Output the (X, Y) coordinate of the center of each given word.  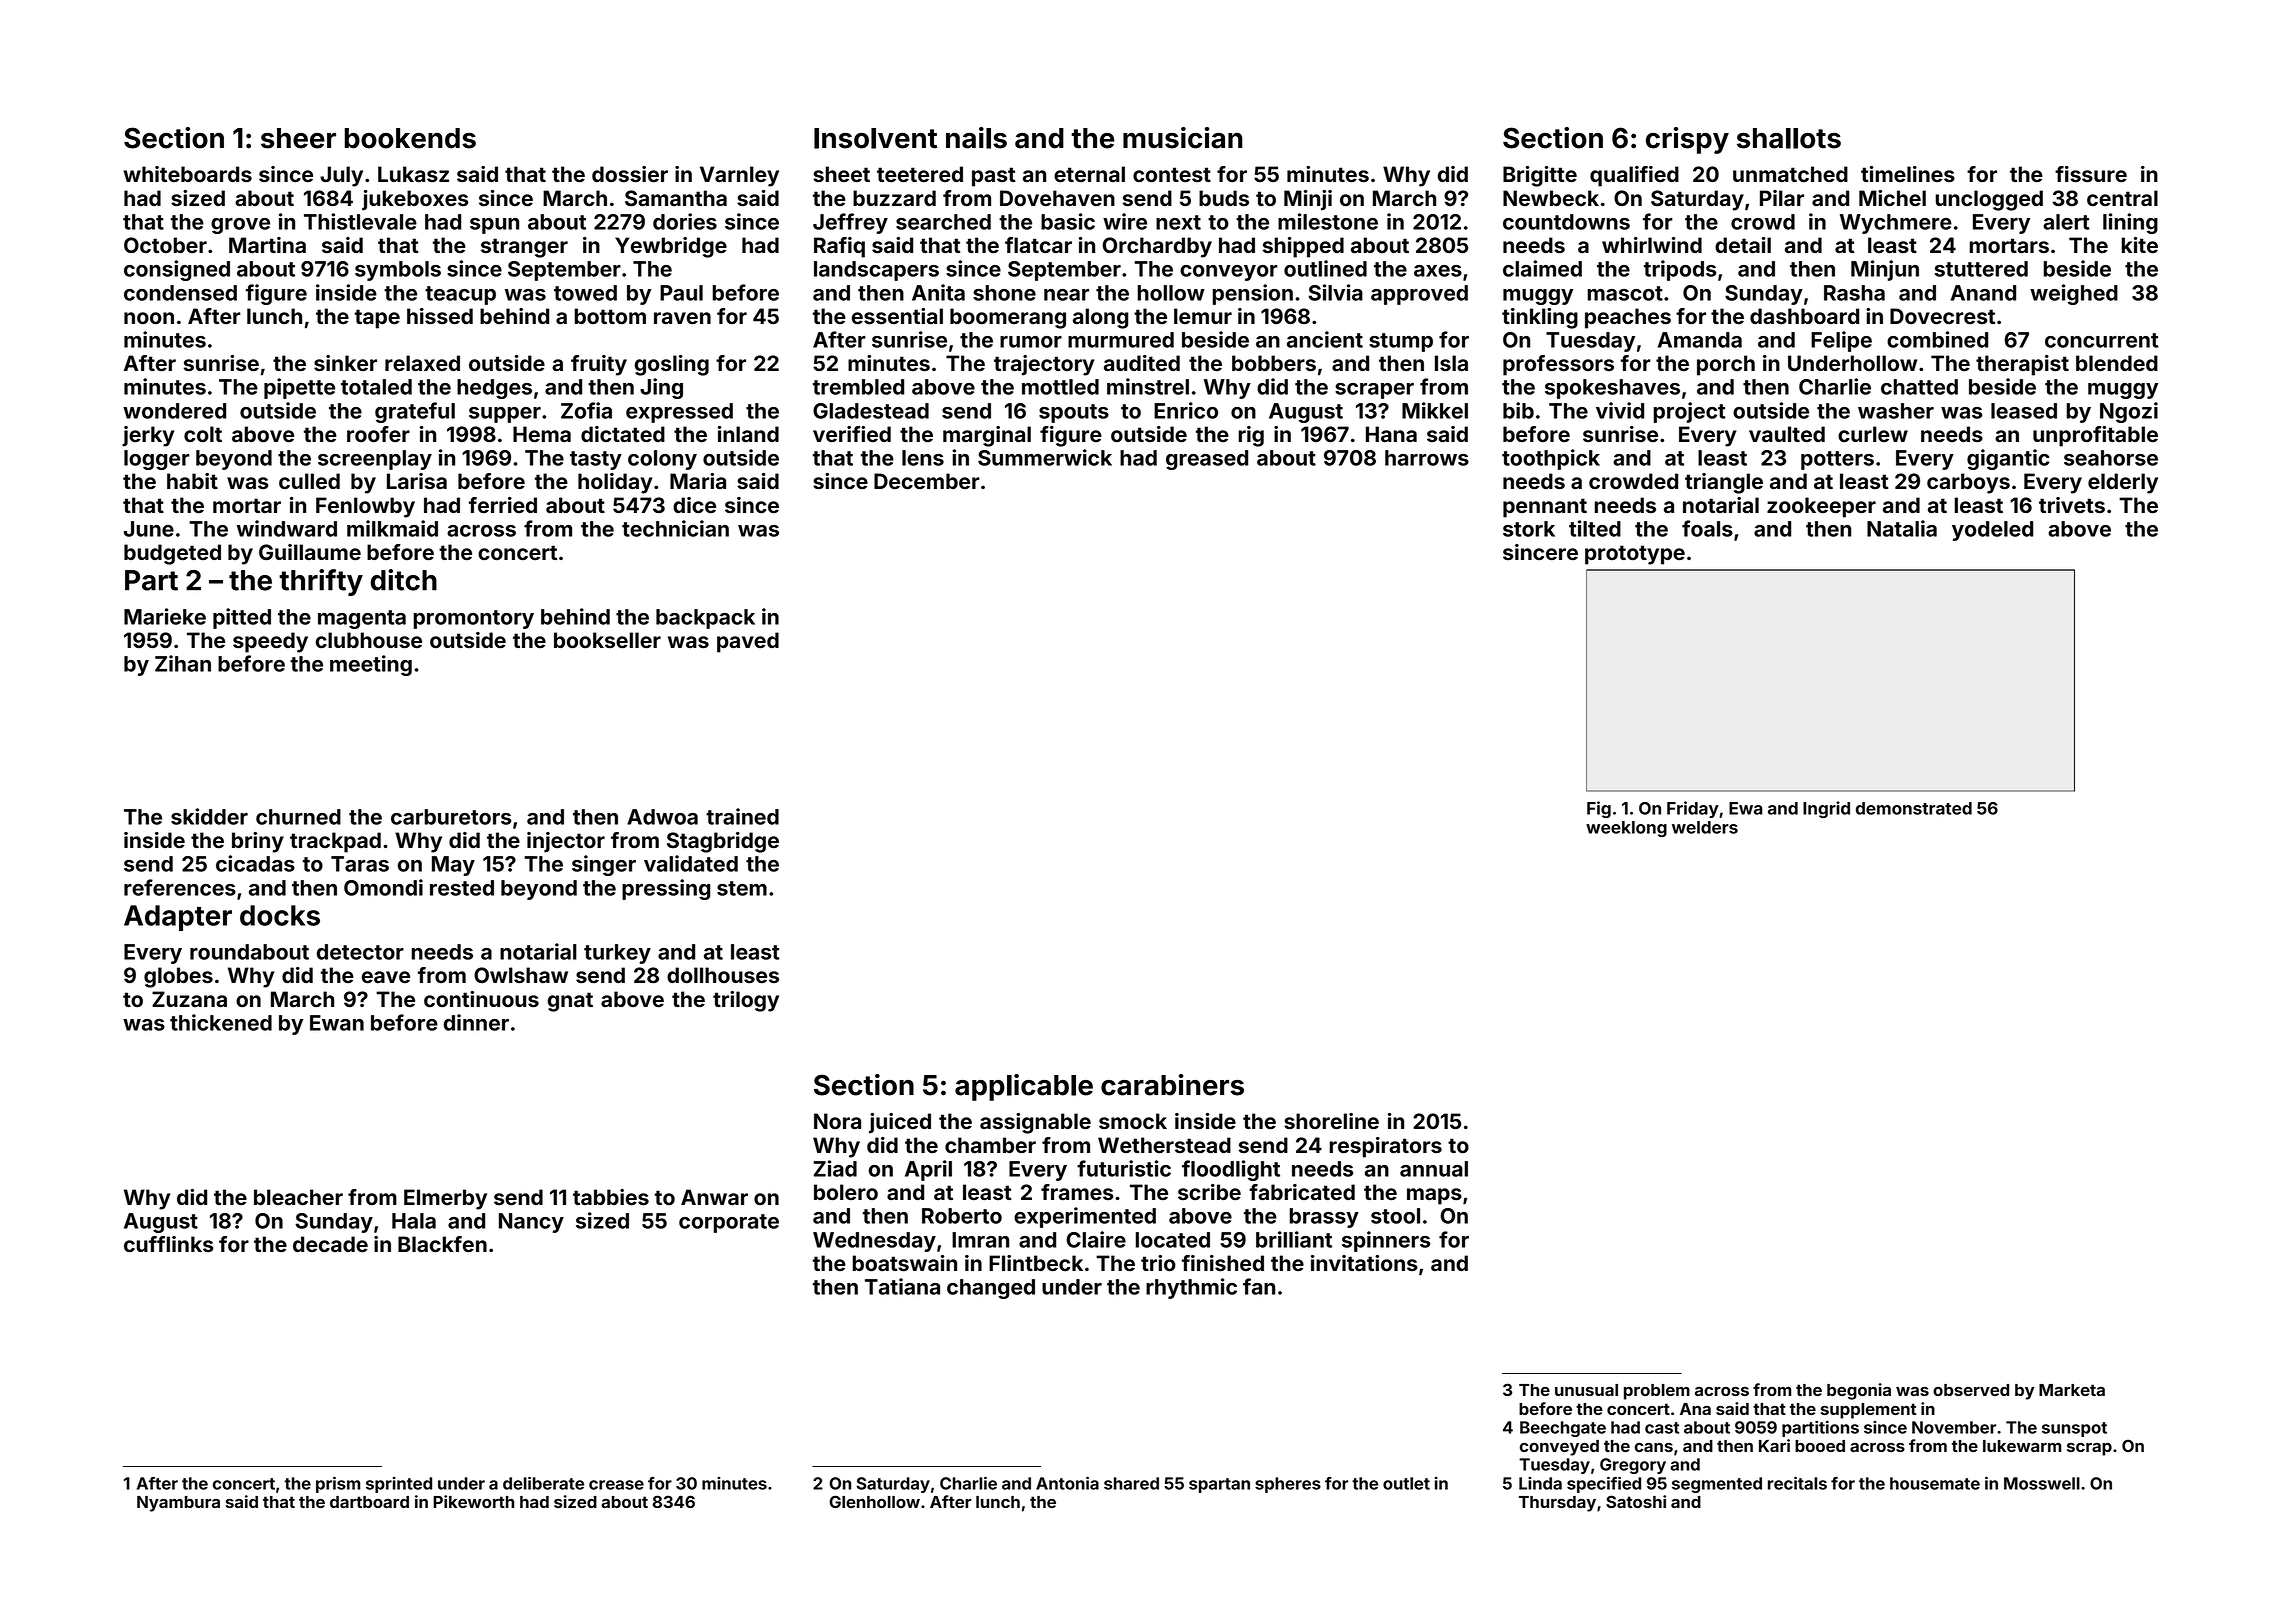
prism (338, 1484)
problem (1657, 1392)
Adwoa (662, 817)
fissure (2091, 174)
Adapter (178, 918)
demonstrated (1914, 808)
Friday (1693, 809)
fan (1259, 1286)
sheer (298, 138)
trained (742, 816)
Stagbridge (723, 842)
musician (1183, 138)
